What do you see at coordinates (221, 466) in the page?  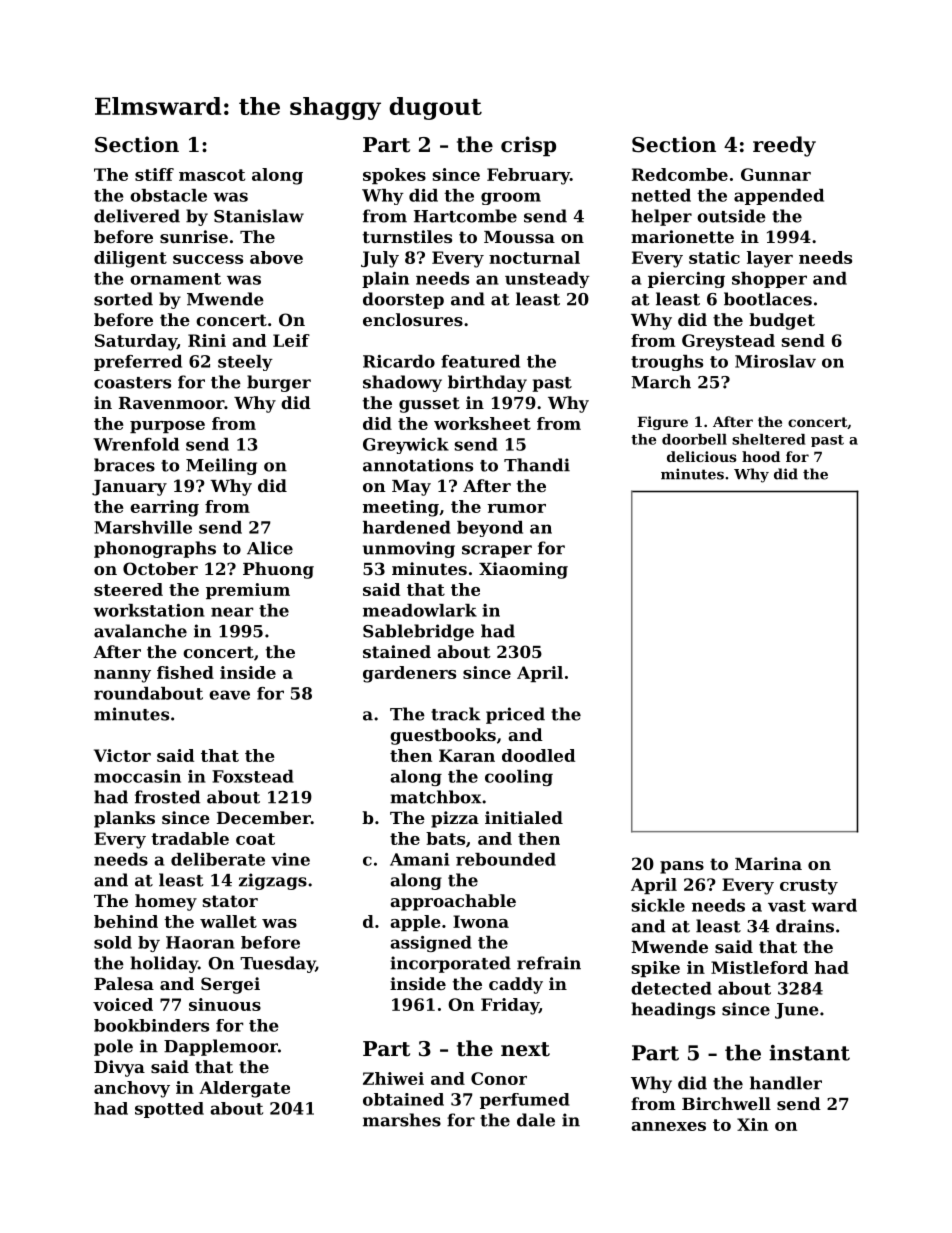 I see `Meiling` at bounding box center [221, 466].
